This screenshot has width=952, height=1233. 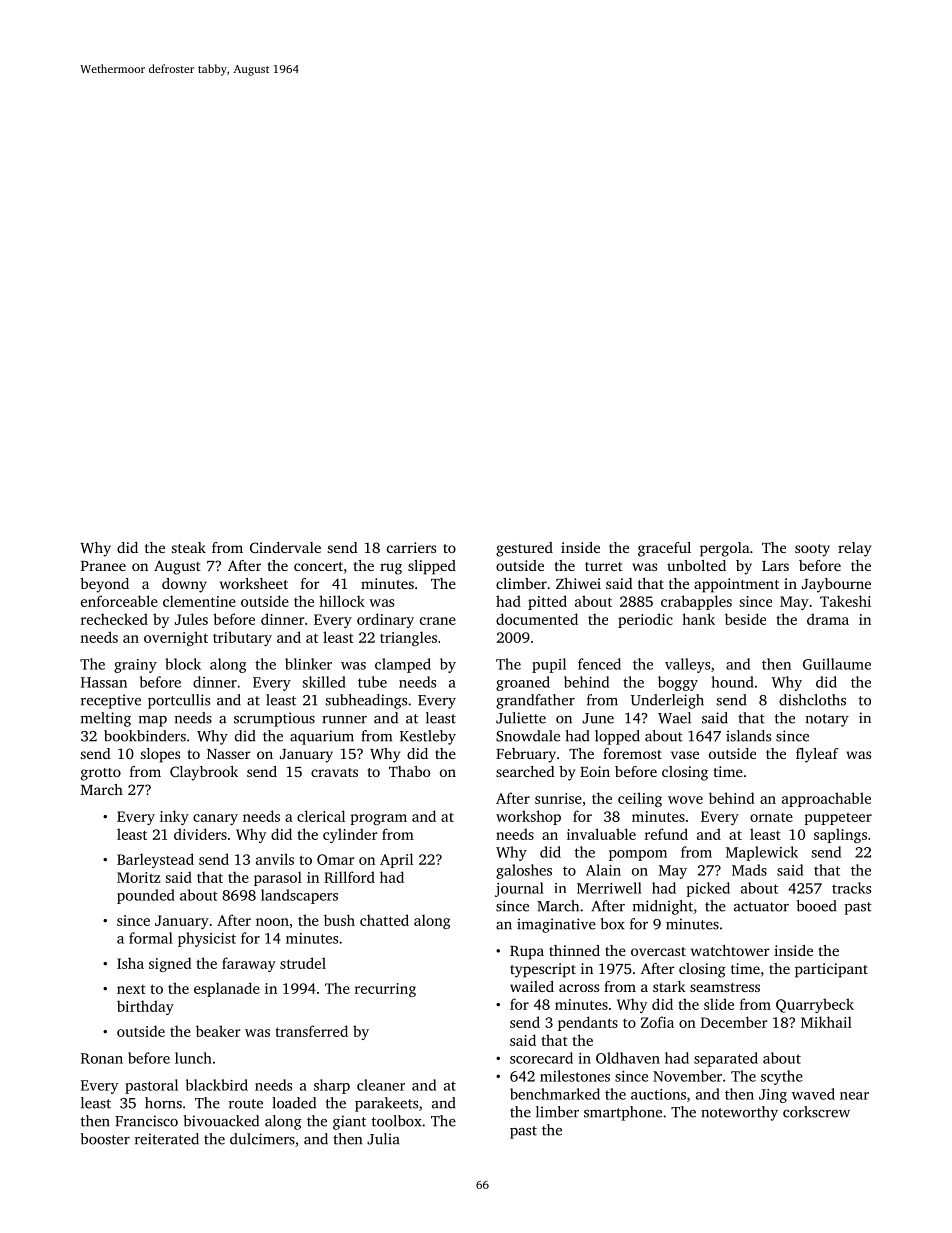 What do you see at coordinates (828, 619) in the screenshot?
I see `drama` at bounding box center [828, 619].
